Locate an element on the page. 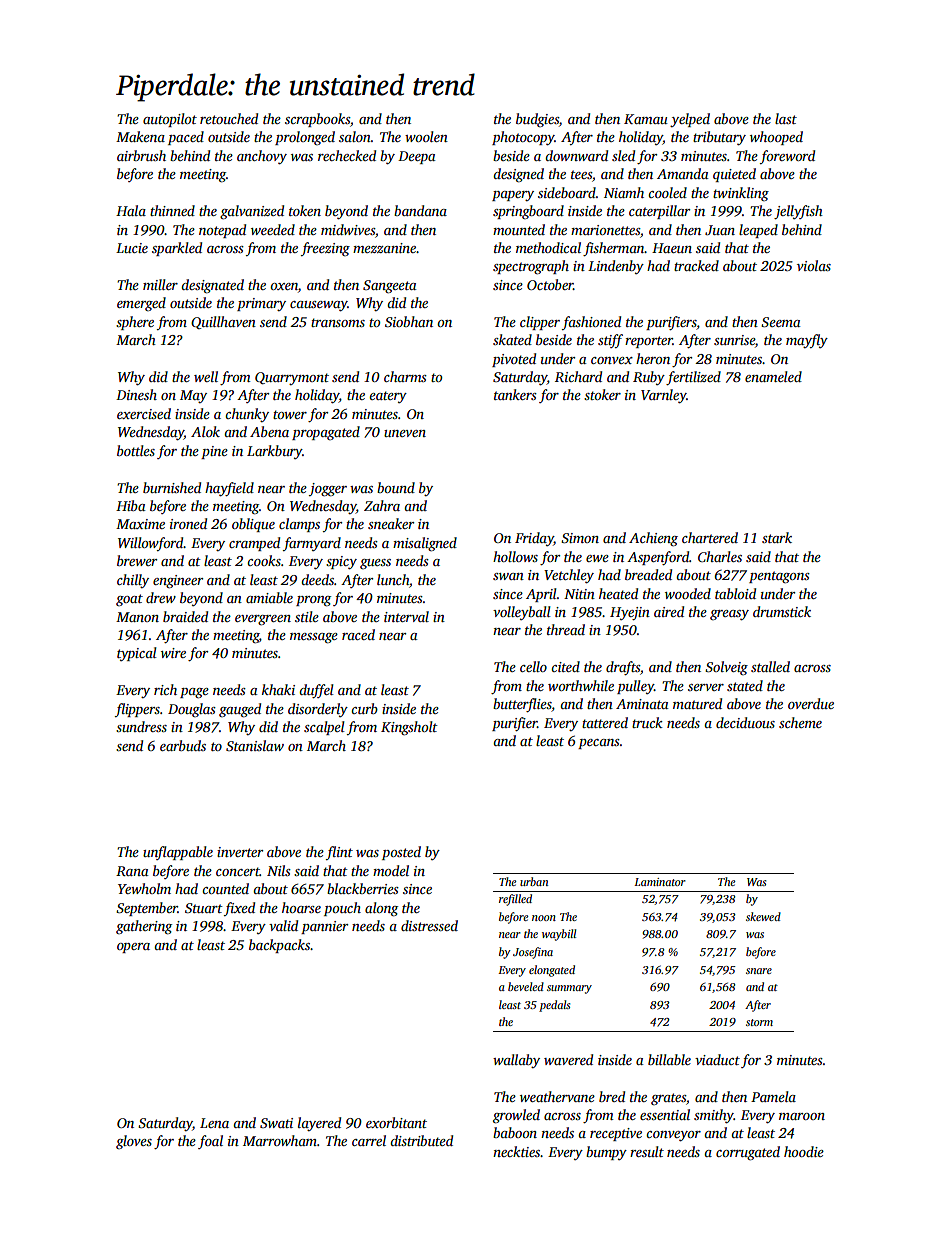  yelped is located at coordinates (690, 120).
